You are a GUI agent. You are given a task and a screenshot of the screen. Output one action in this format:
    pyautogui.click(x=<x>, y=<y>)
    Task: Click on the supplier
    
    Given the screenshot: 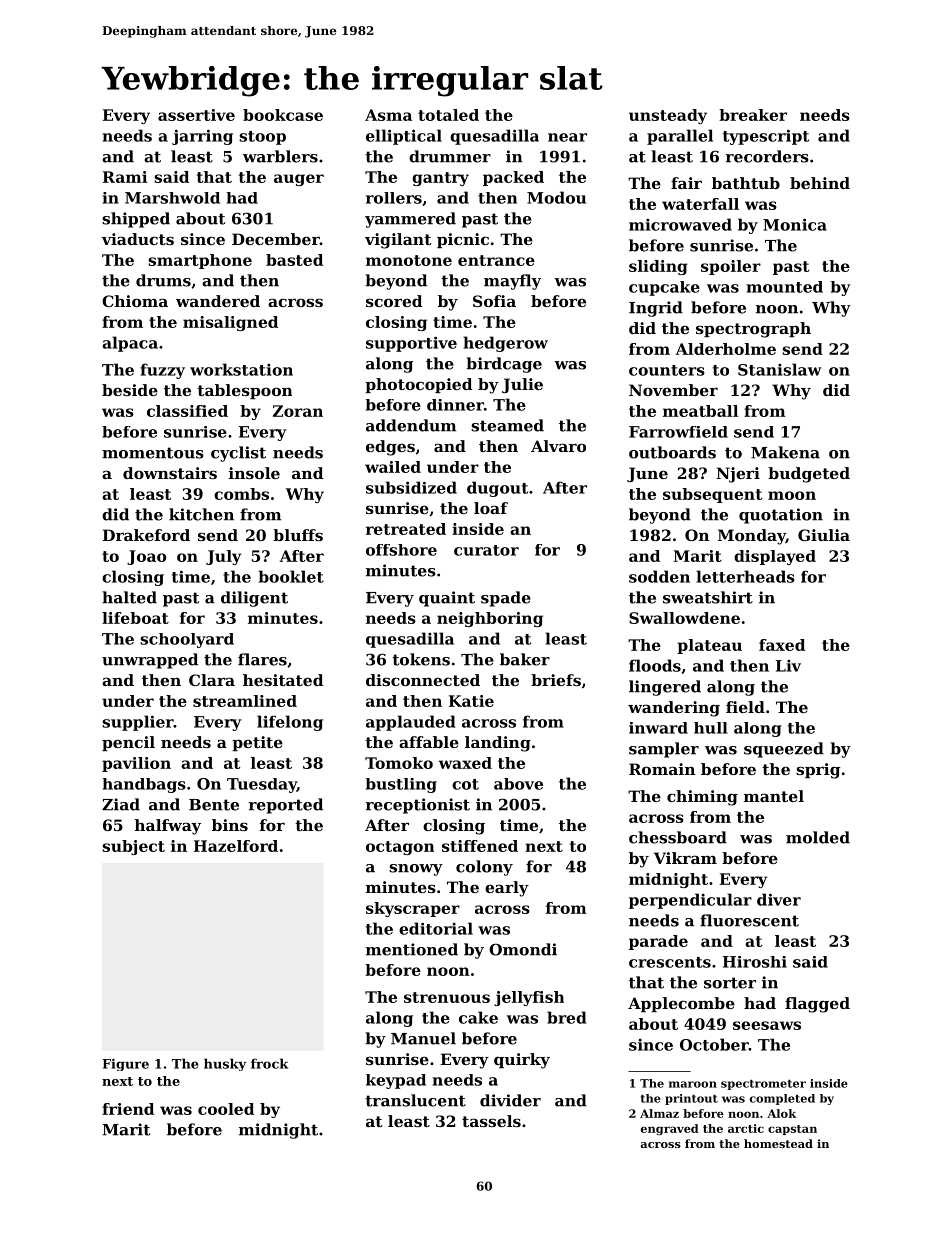 What is the action you would take?
    pyautogui.click(x=138, y=723)
